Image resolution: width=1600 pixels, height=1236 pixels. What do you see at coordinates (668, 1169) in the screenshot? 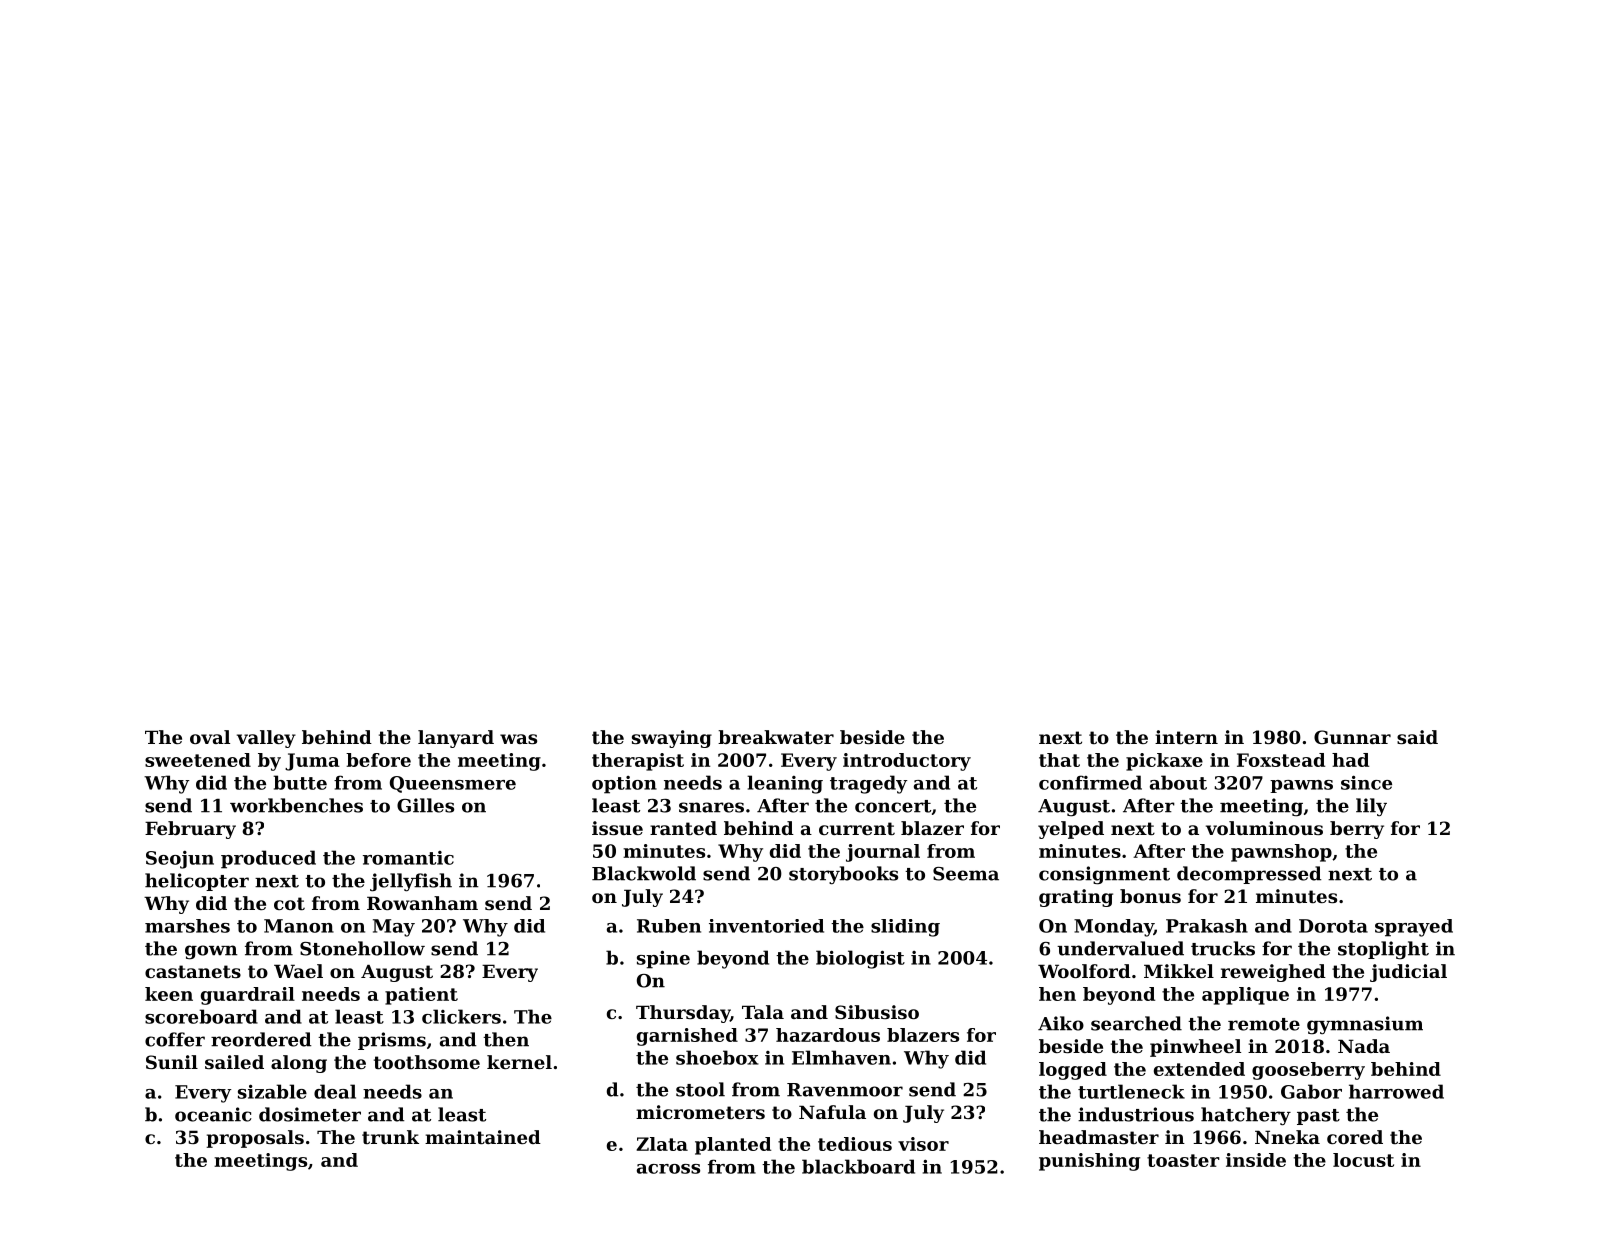
I see `across` at bounding box center [668, 1169].
